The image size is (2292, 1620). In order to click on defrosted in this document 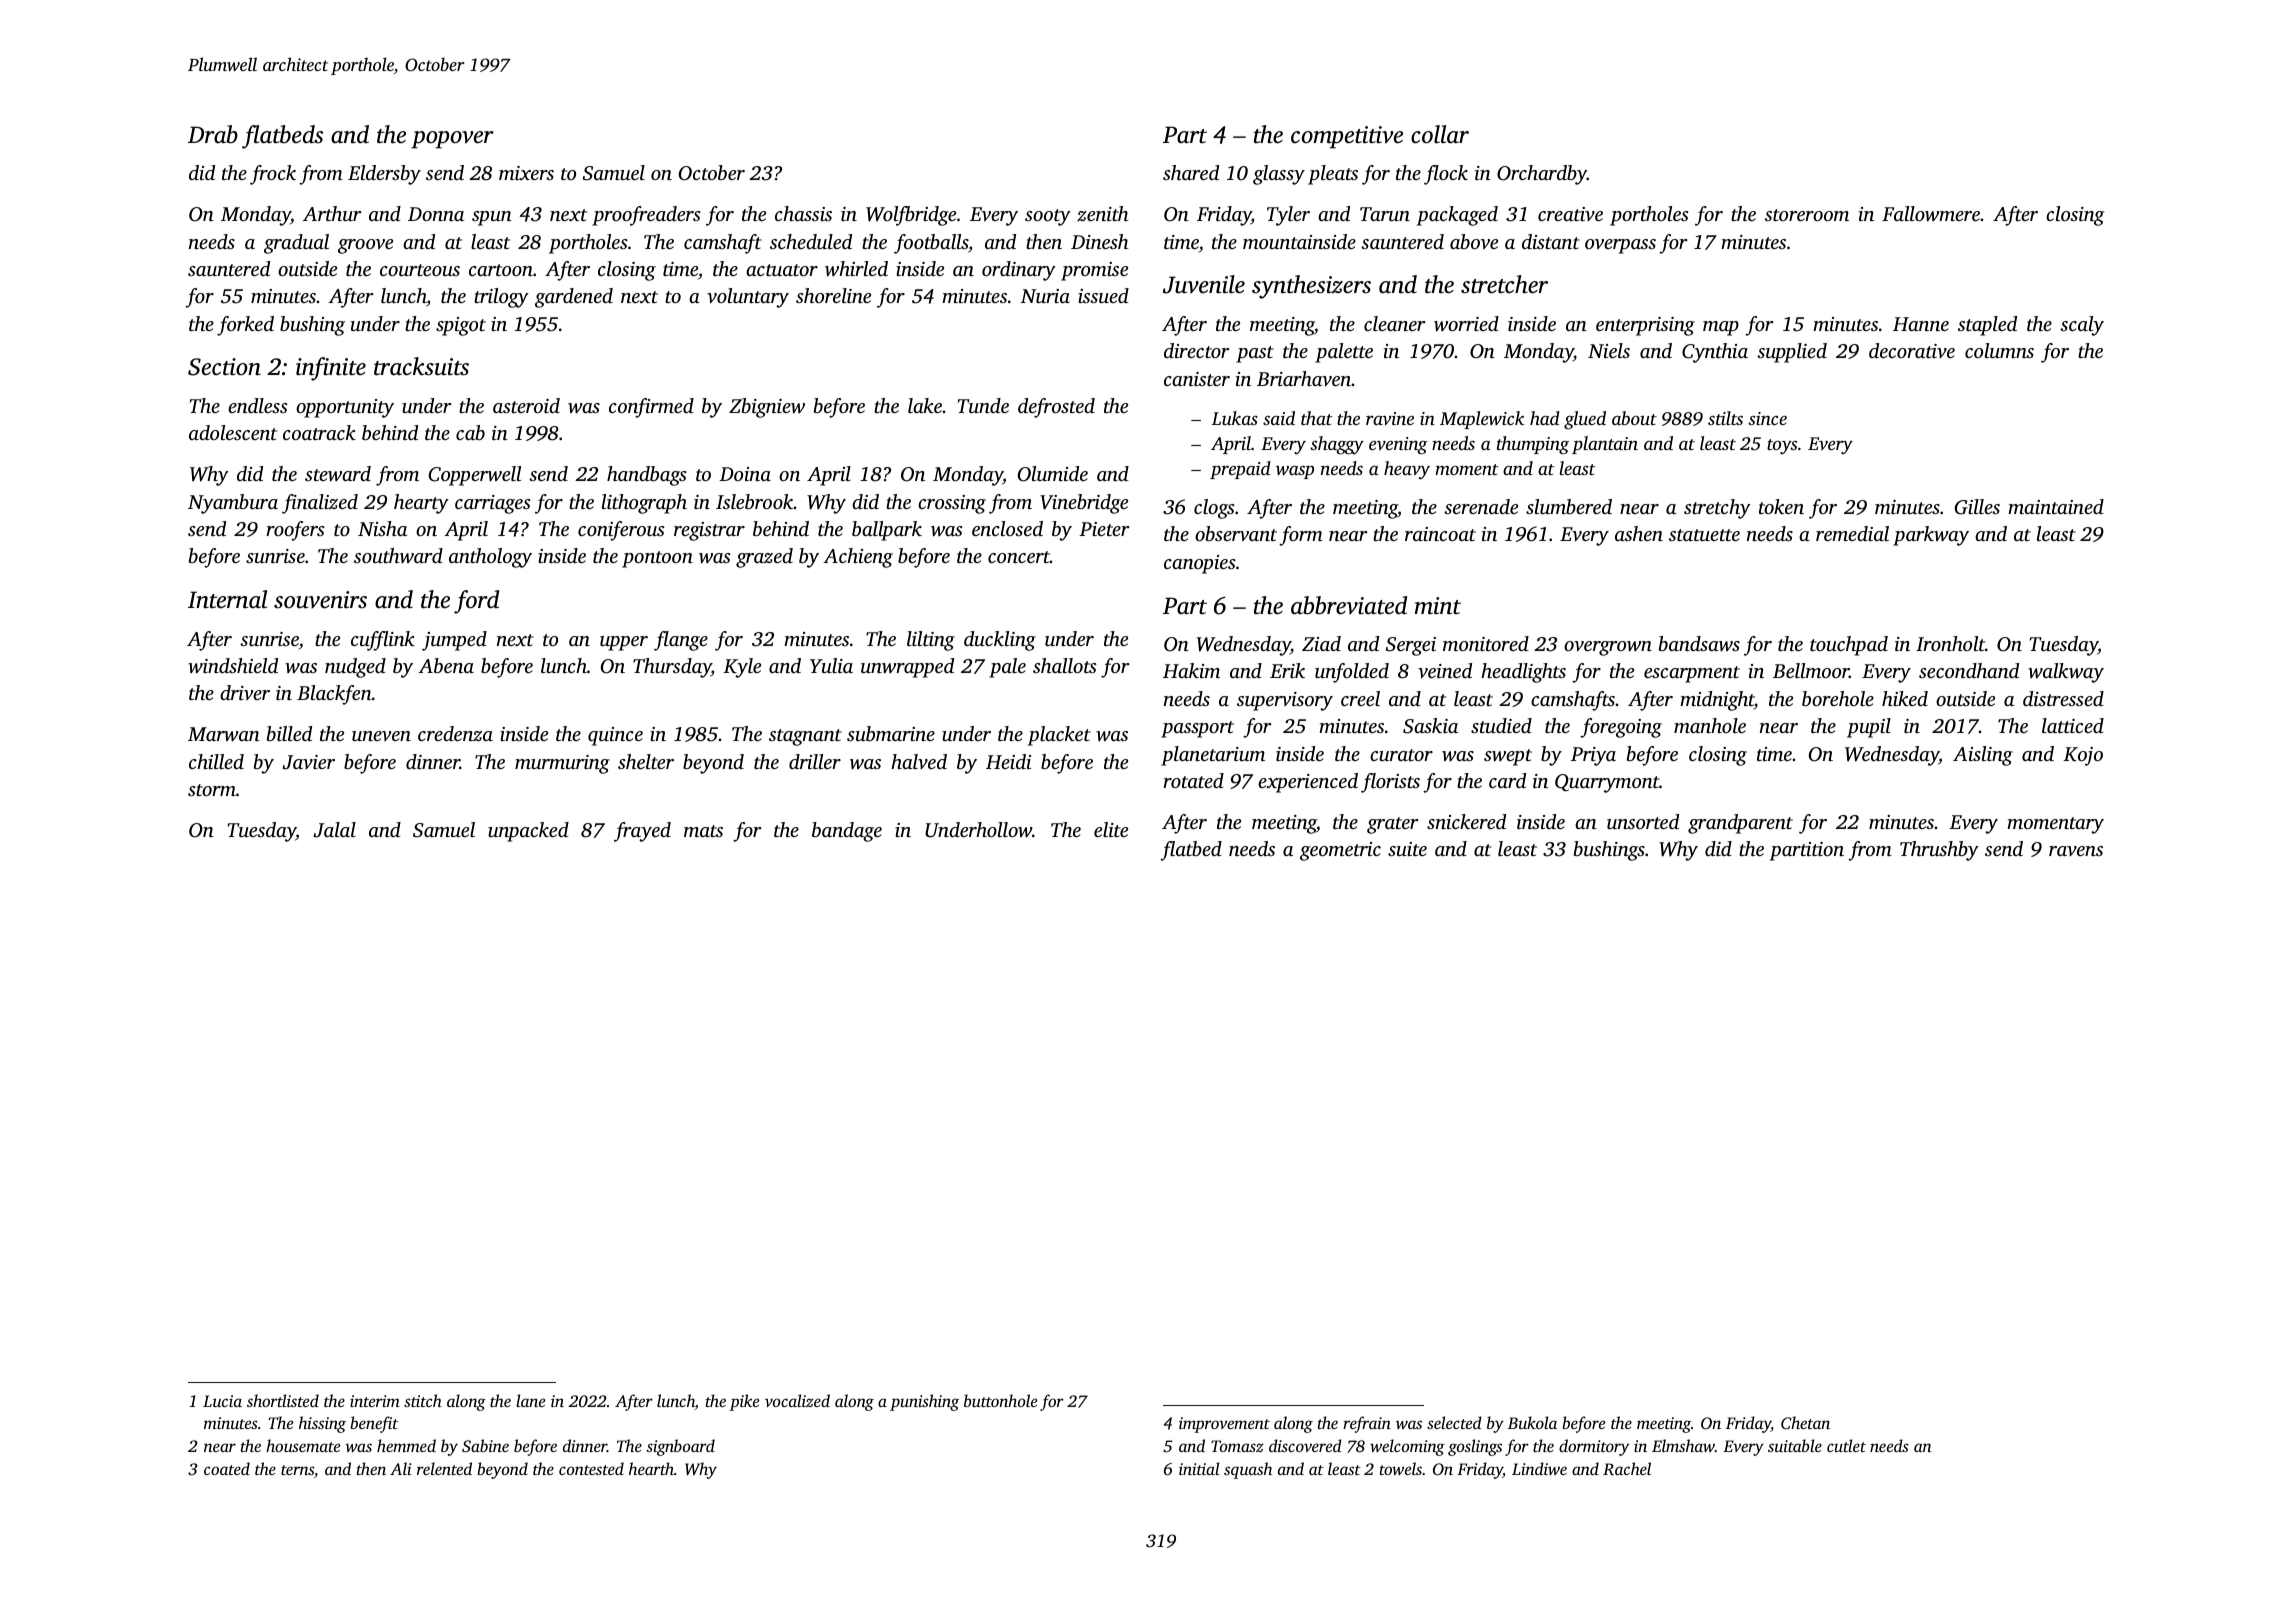, I will do `click(1056, 408)`.
